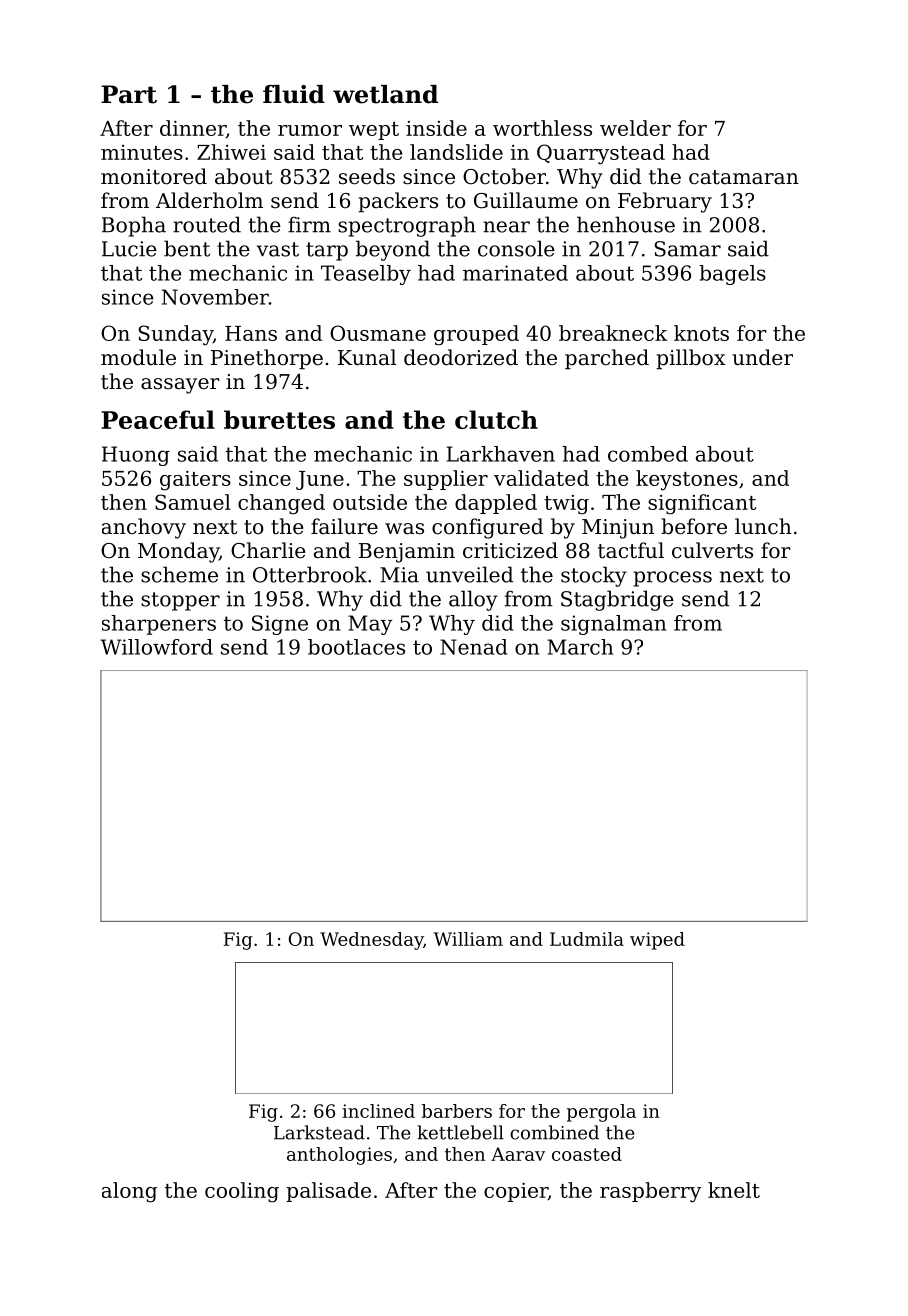 The image size is (908, 1316). Describe the element at coordinates (468, 939) in the document. I see `William` at that location.
